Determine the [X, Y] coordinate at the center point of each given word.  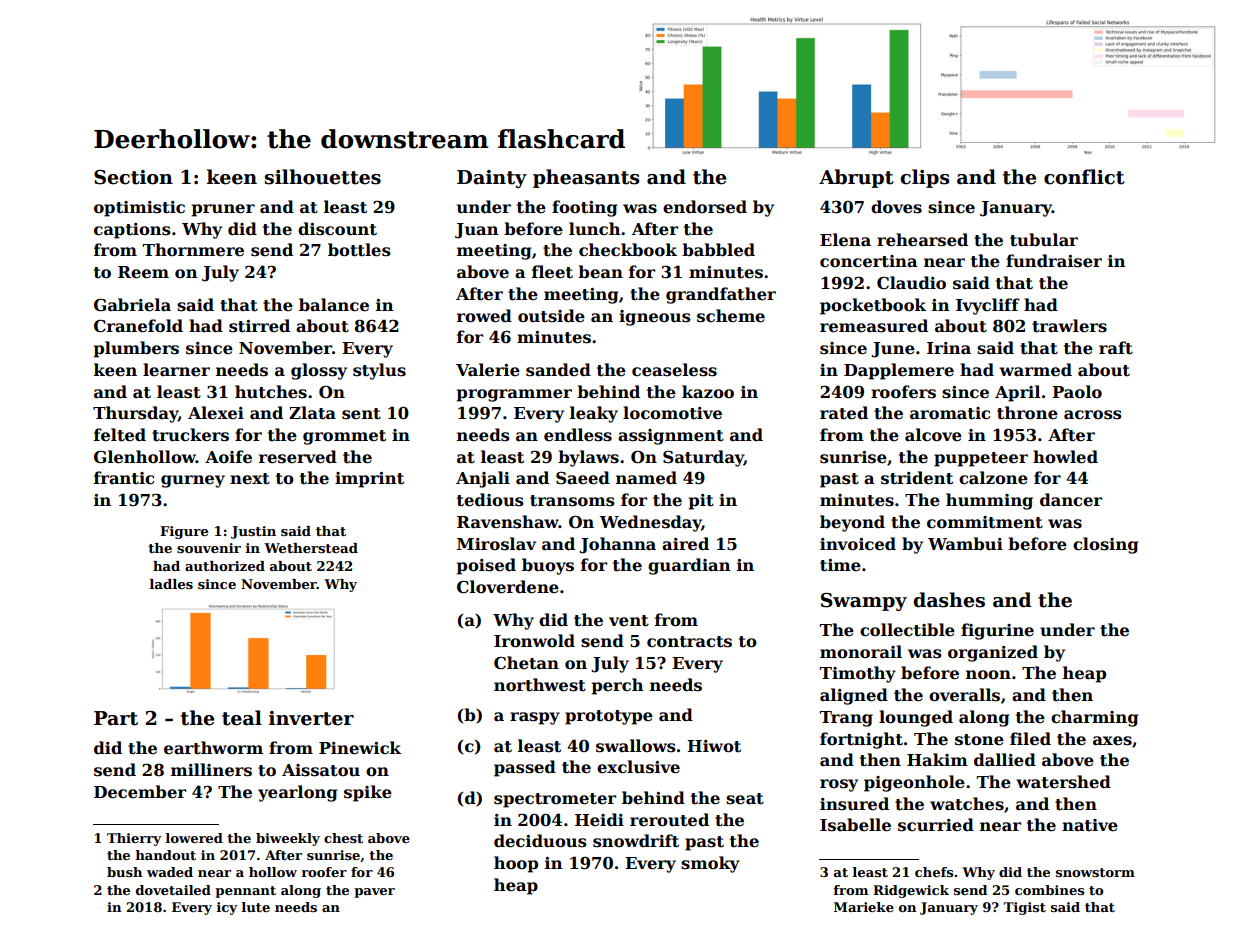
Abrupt [856, 178]
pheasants [586, 178]
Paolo [1077, 392]
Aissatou [321, 770]
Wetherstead [311, 548]
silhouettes [323, 177]
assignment [671, 437]
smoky [710, 864]
